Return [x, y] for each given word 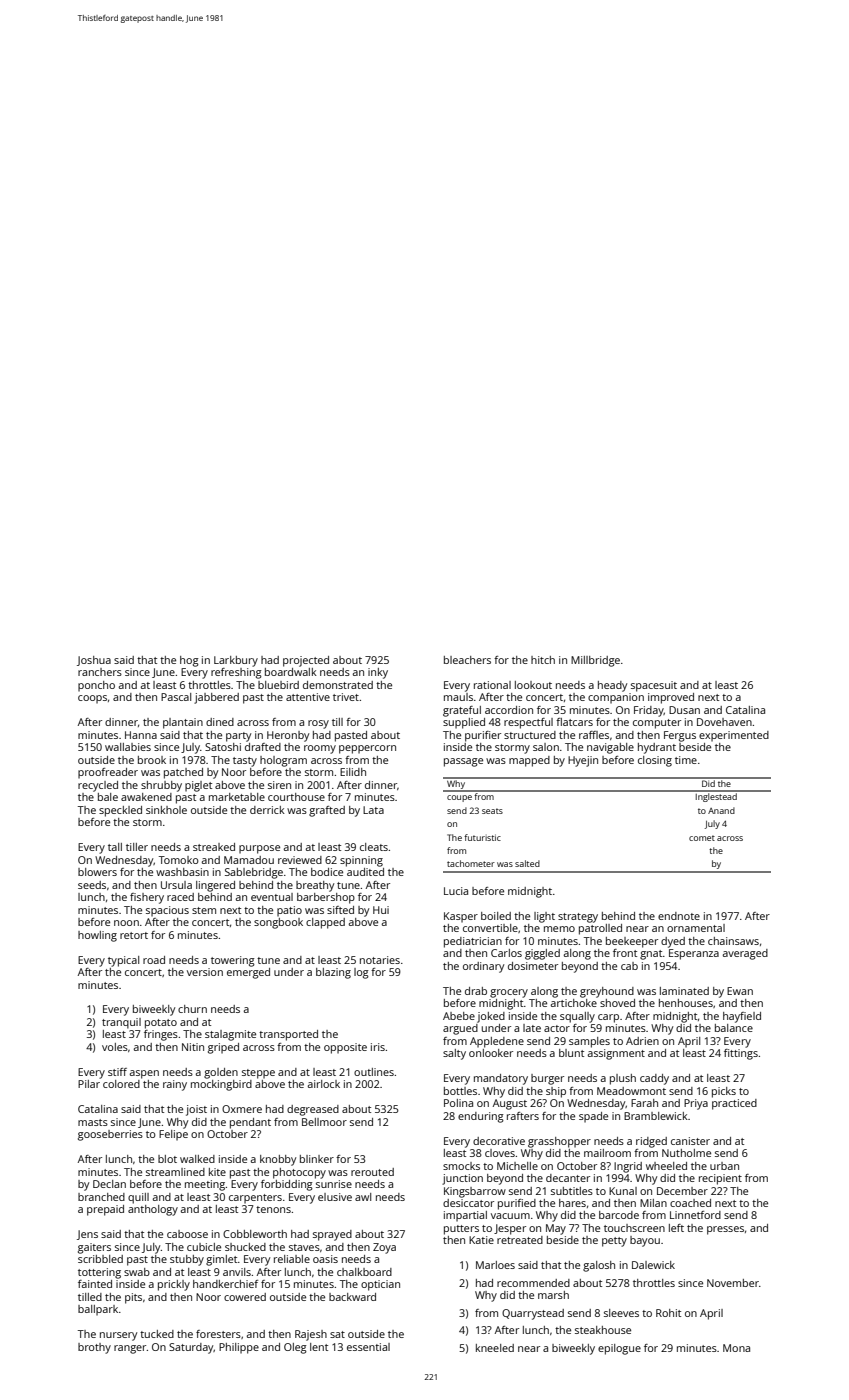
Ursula [176, 885]
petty [614, 1242]
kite [217, 1172]
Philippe [239, 1348]
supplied [464, 723]
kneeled [495, 1348]
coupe [459, 798]
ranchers [100, 672]
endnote [679, 916]
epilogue [619, 1349]
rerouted [372, 1172]
